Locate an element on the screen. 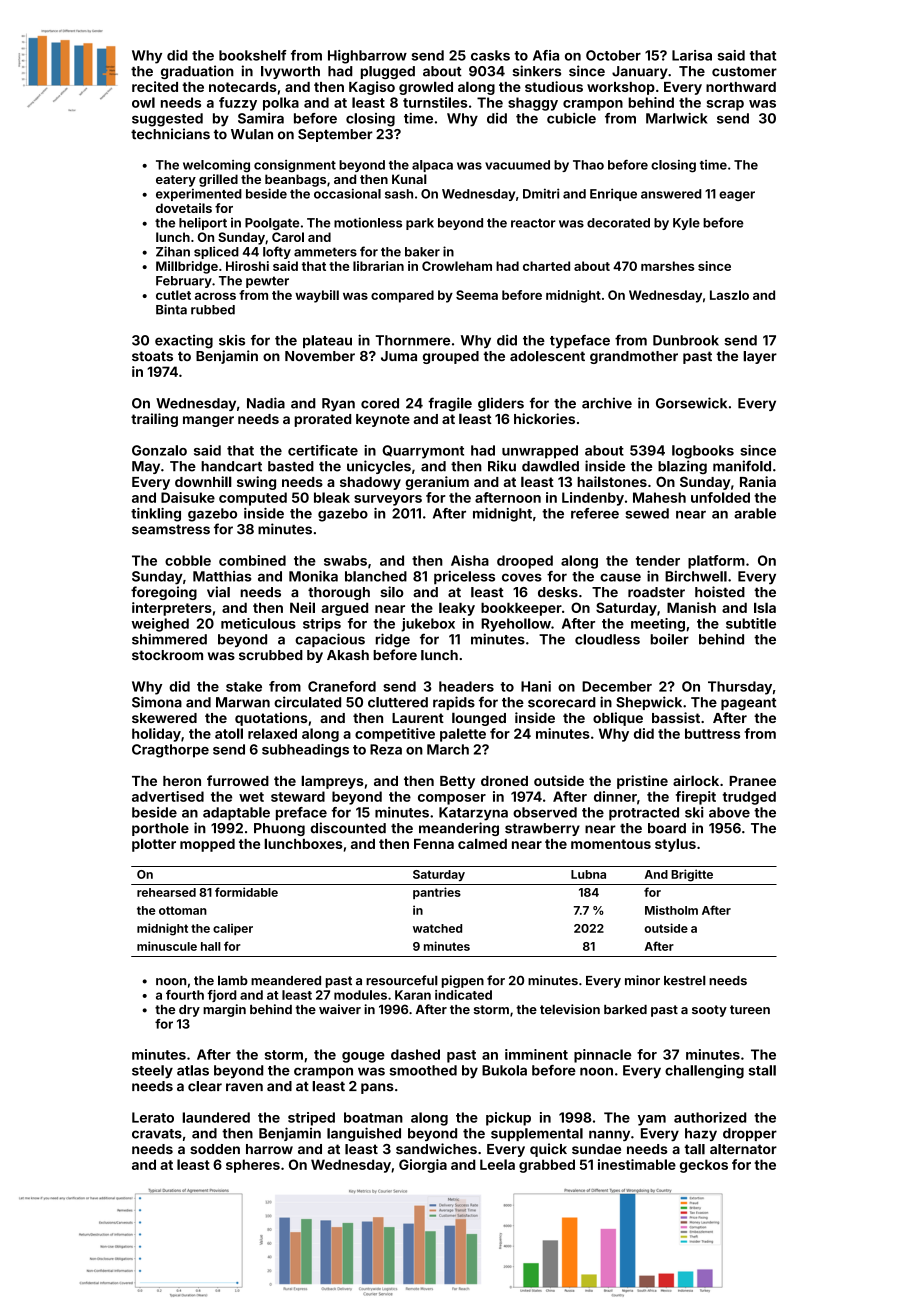  Larisa is located at coordinates (692, 55).
